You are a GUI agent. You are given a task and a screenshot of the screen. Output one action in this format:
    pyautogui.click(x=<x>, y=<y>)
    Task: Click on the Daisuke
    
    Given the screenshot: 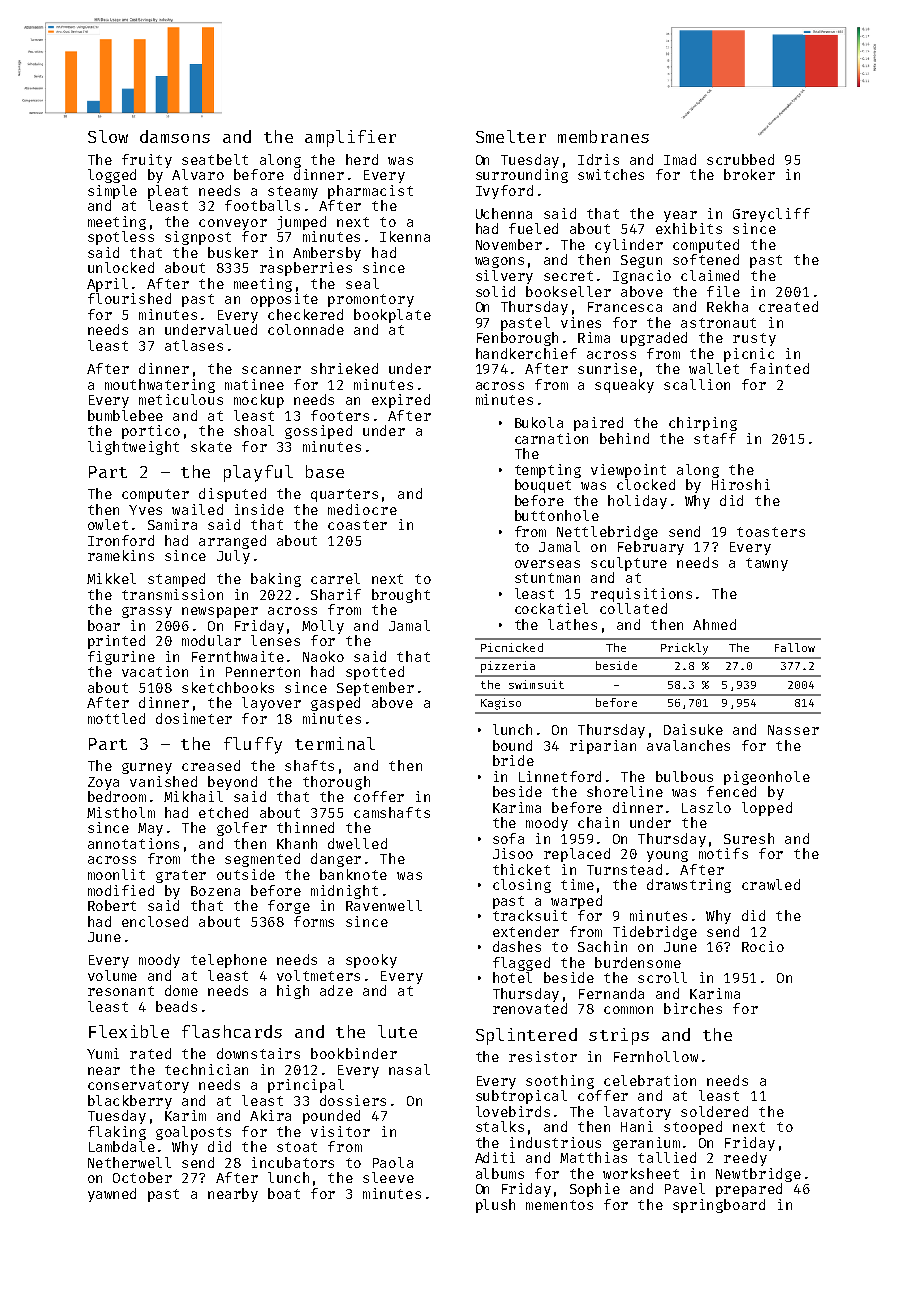 What is the action you would take?
    pyautogui.click(x=693, y=729)
